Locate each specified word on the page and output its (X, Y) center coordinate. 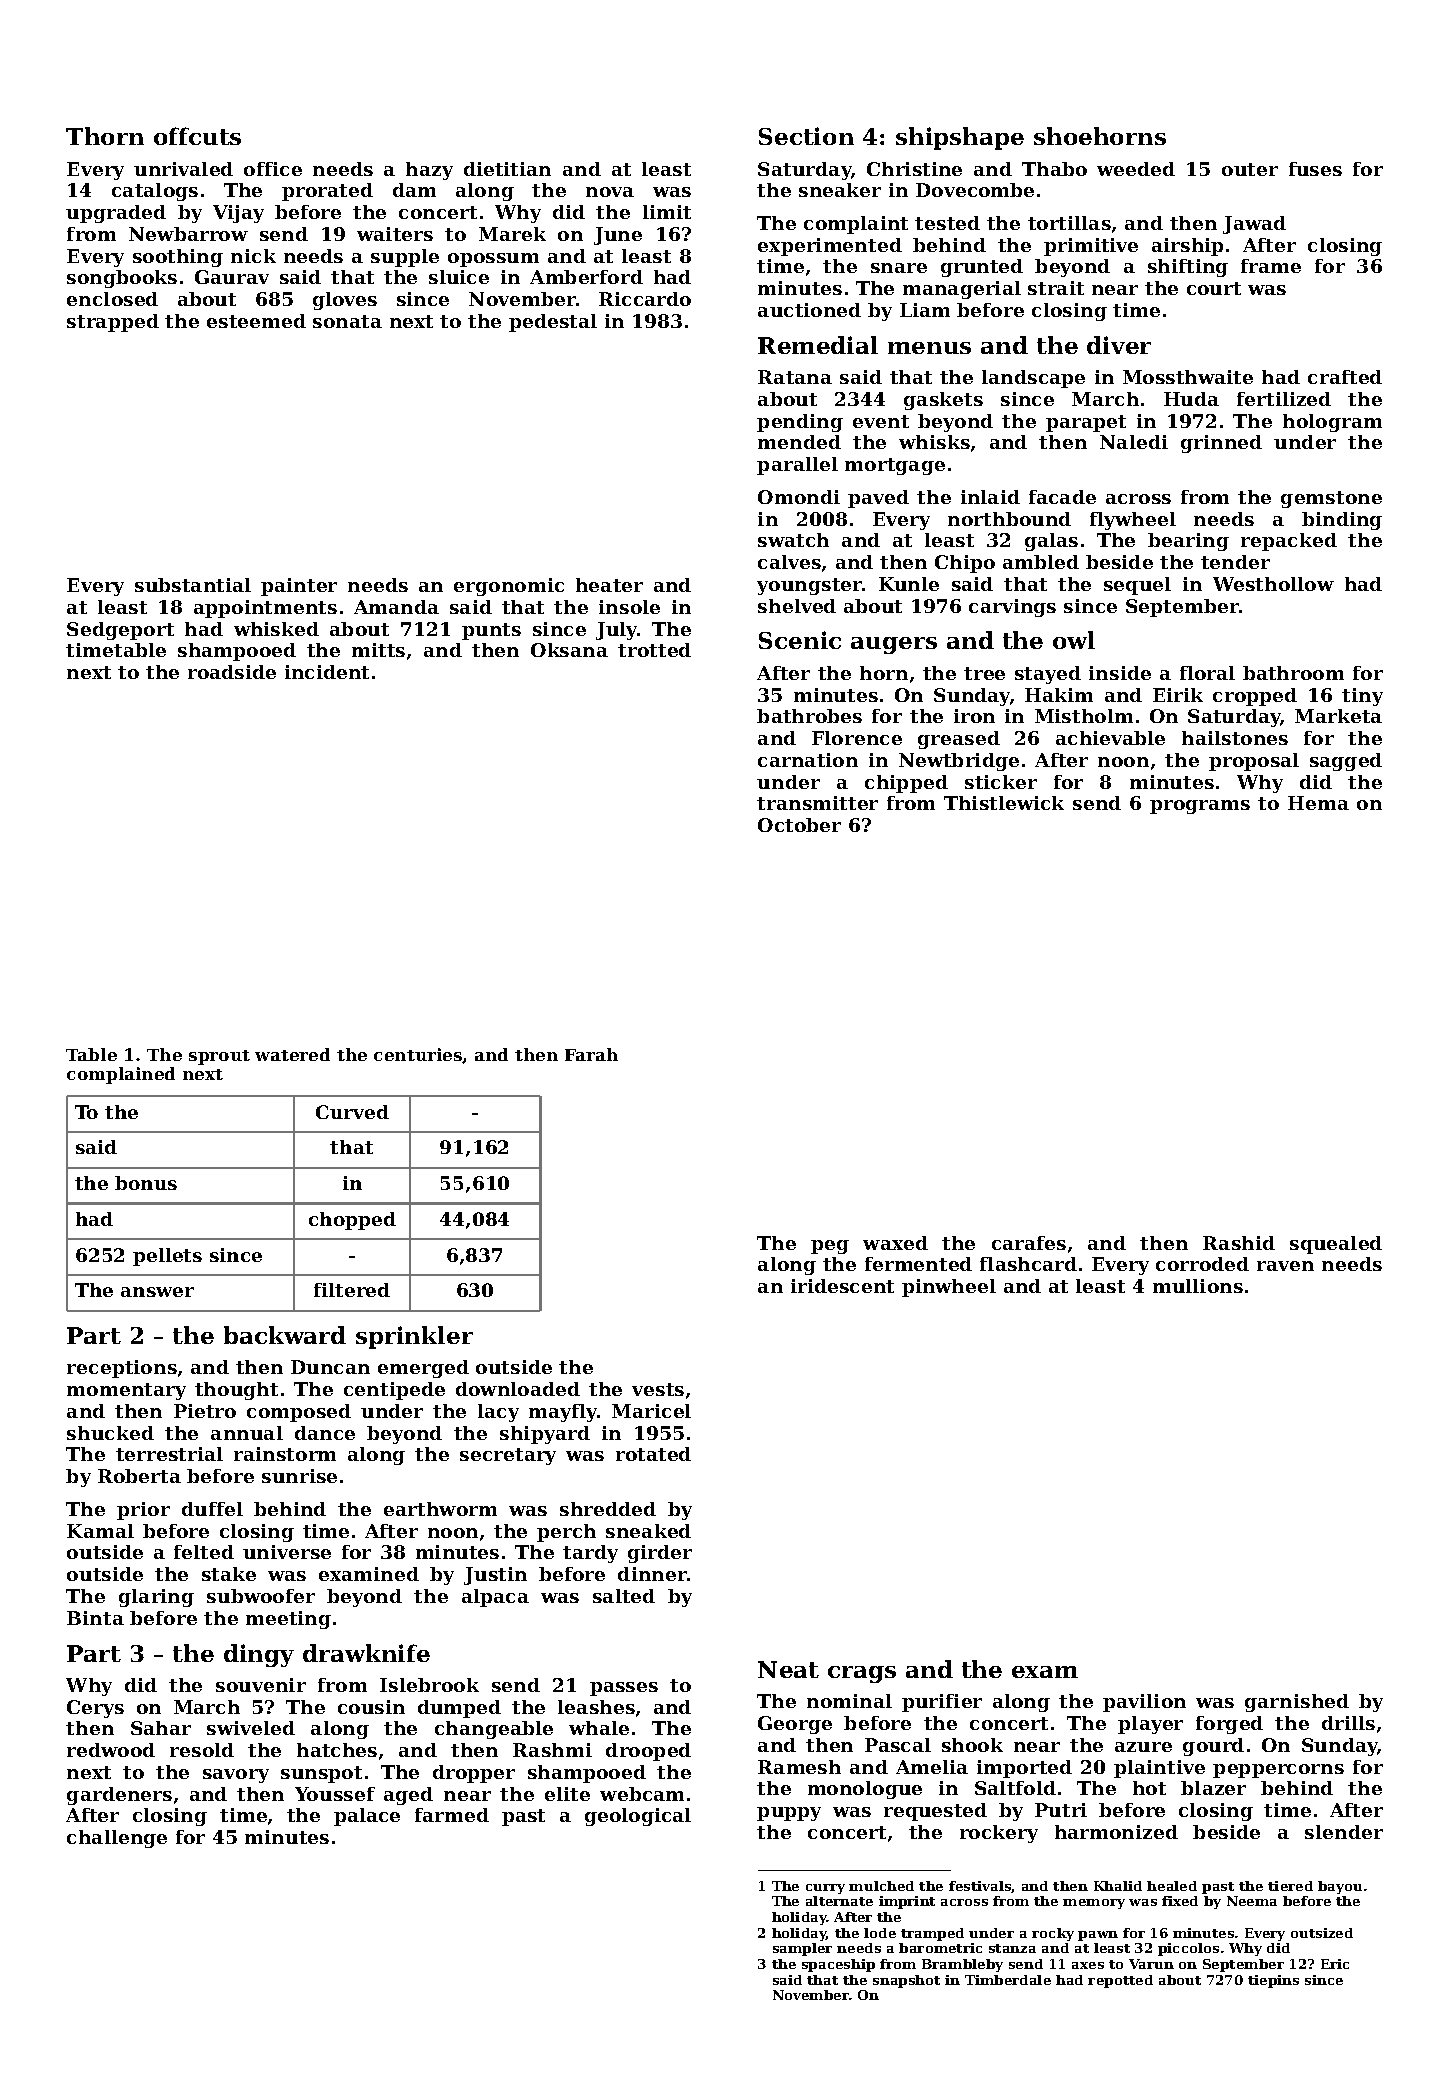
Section (806, 136)
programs (1200, 807)
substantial (193, 585)
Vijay (238, 214)
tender (1235, 562)
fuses (1315, 169)
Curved (352, 1112)
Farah (591, 1054)
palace (367, 1817)
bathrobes (809, 716)
